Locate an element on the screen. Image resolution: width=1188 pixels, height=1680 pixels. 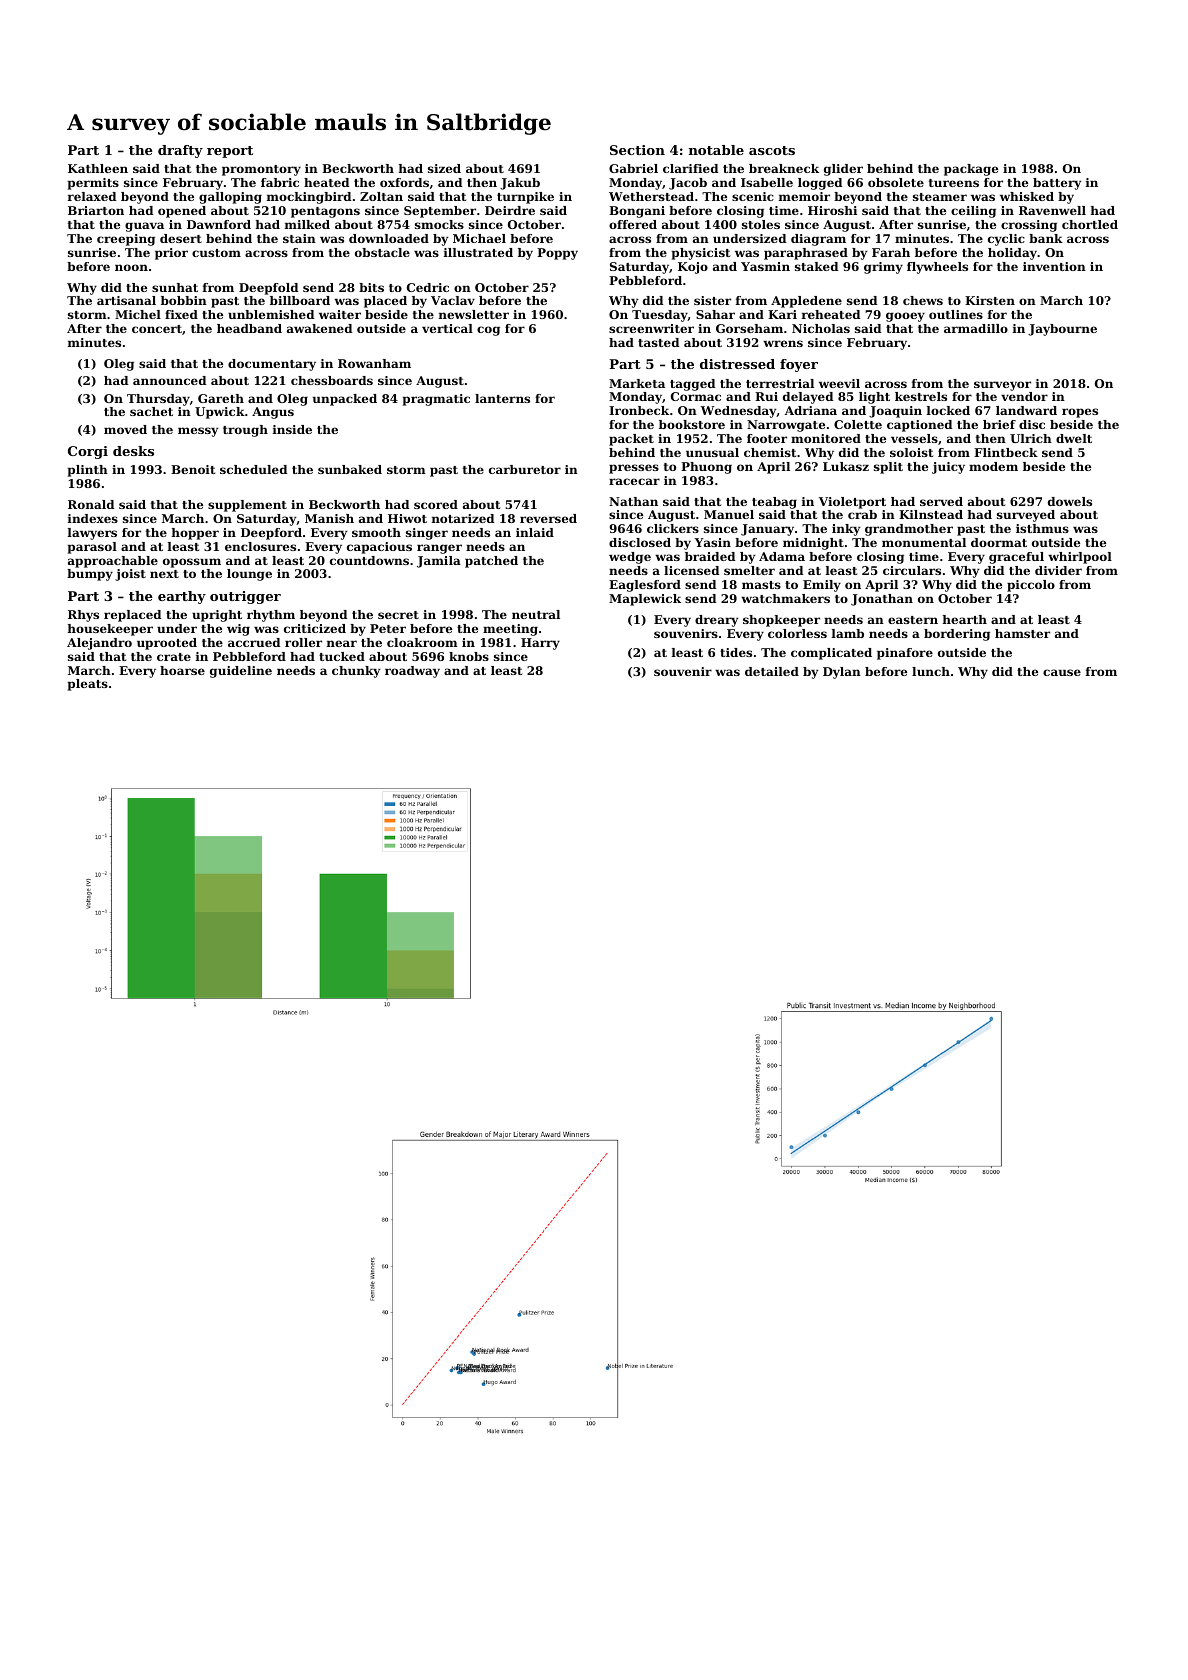
hoarse is located at coordinates (182, 670).
